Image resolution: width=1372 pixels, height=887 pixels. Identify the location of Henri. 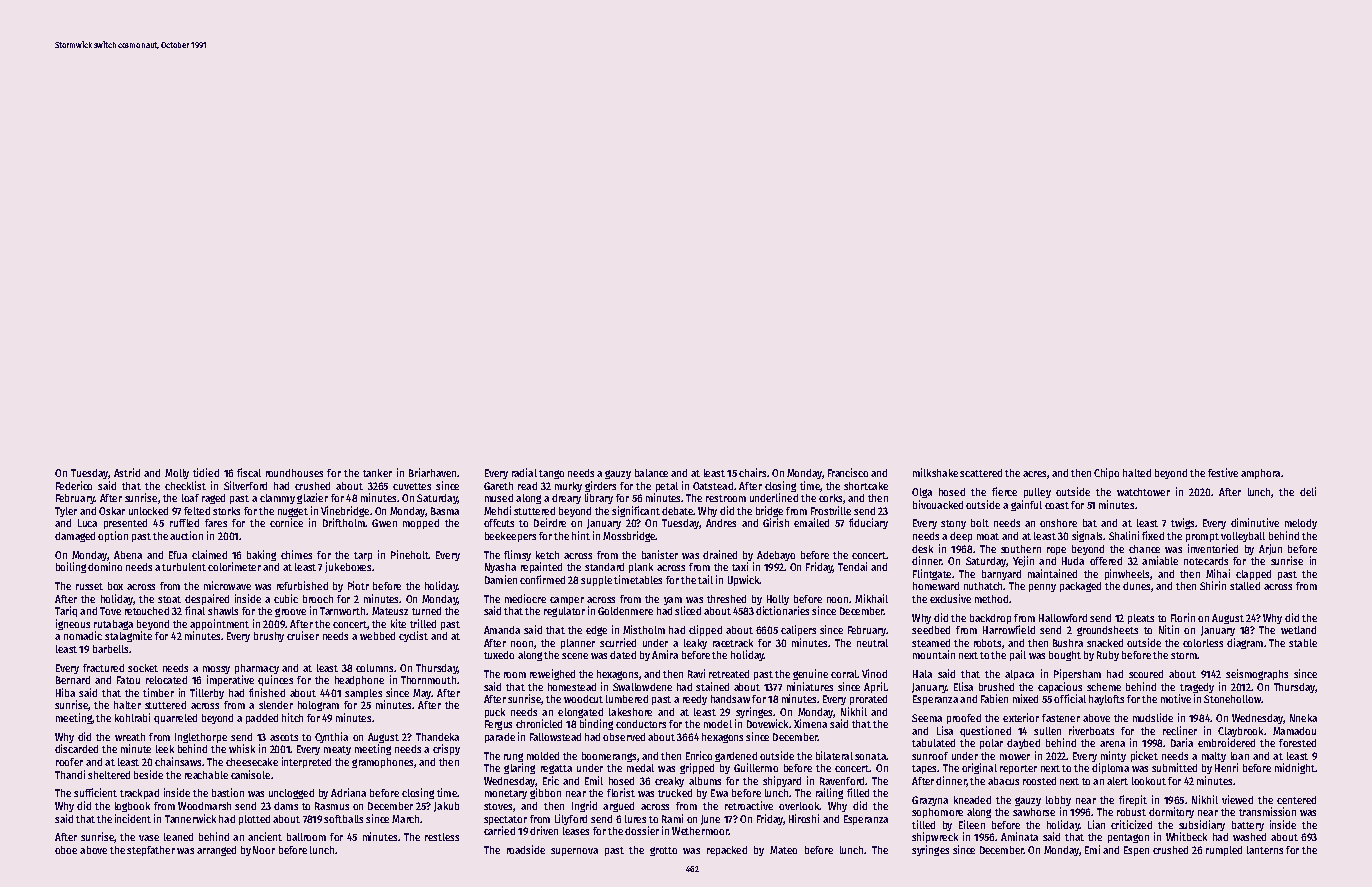
(1226, 767).
